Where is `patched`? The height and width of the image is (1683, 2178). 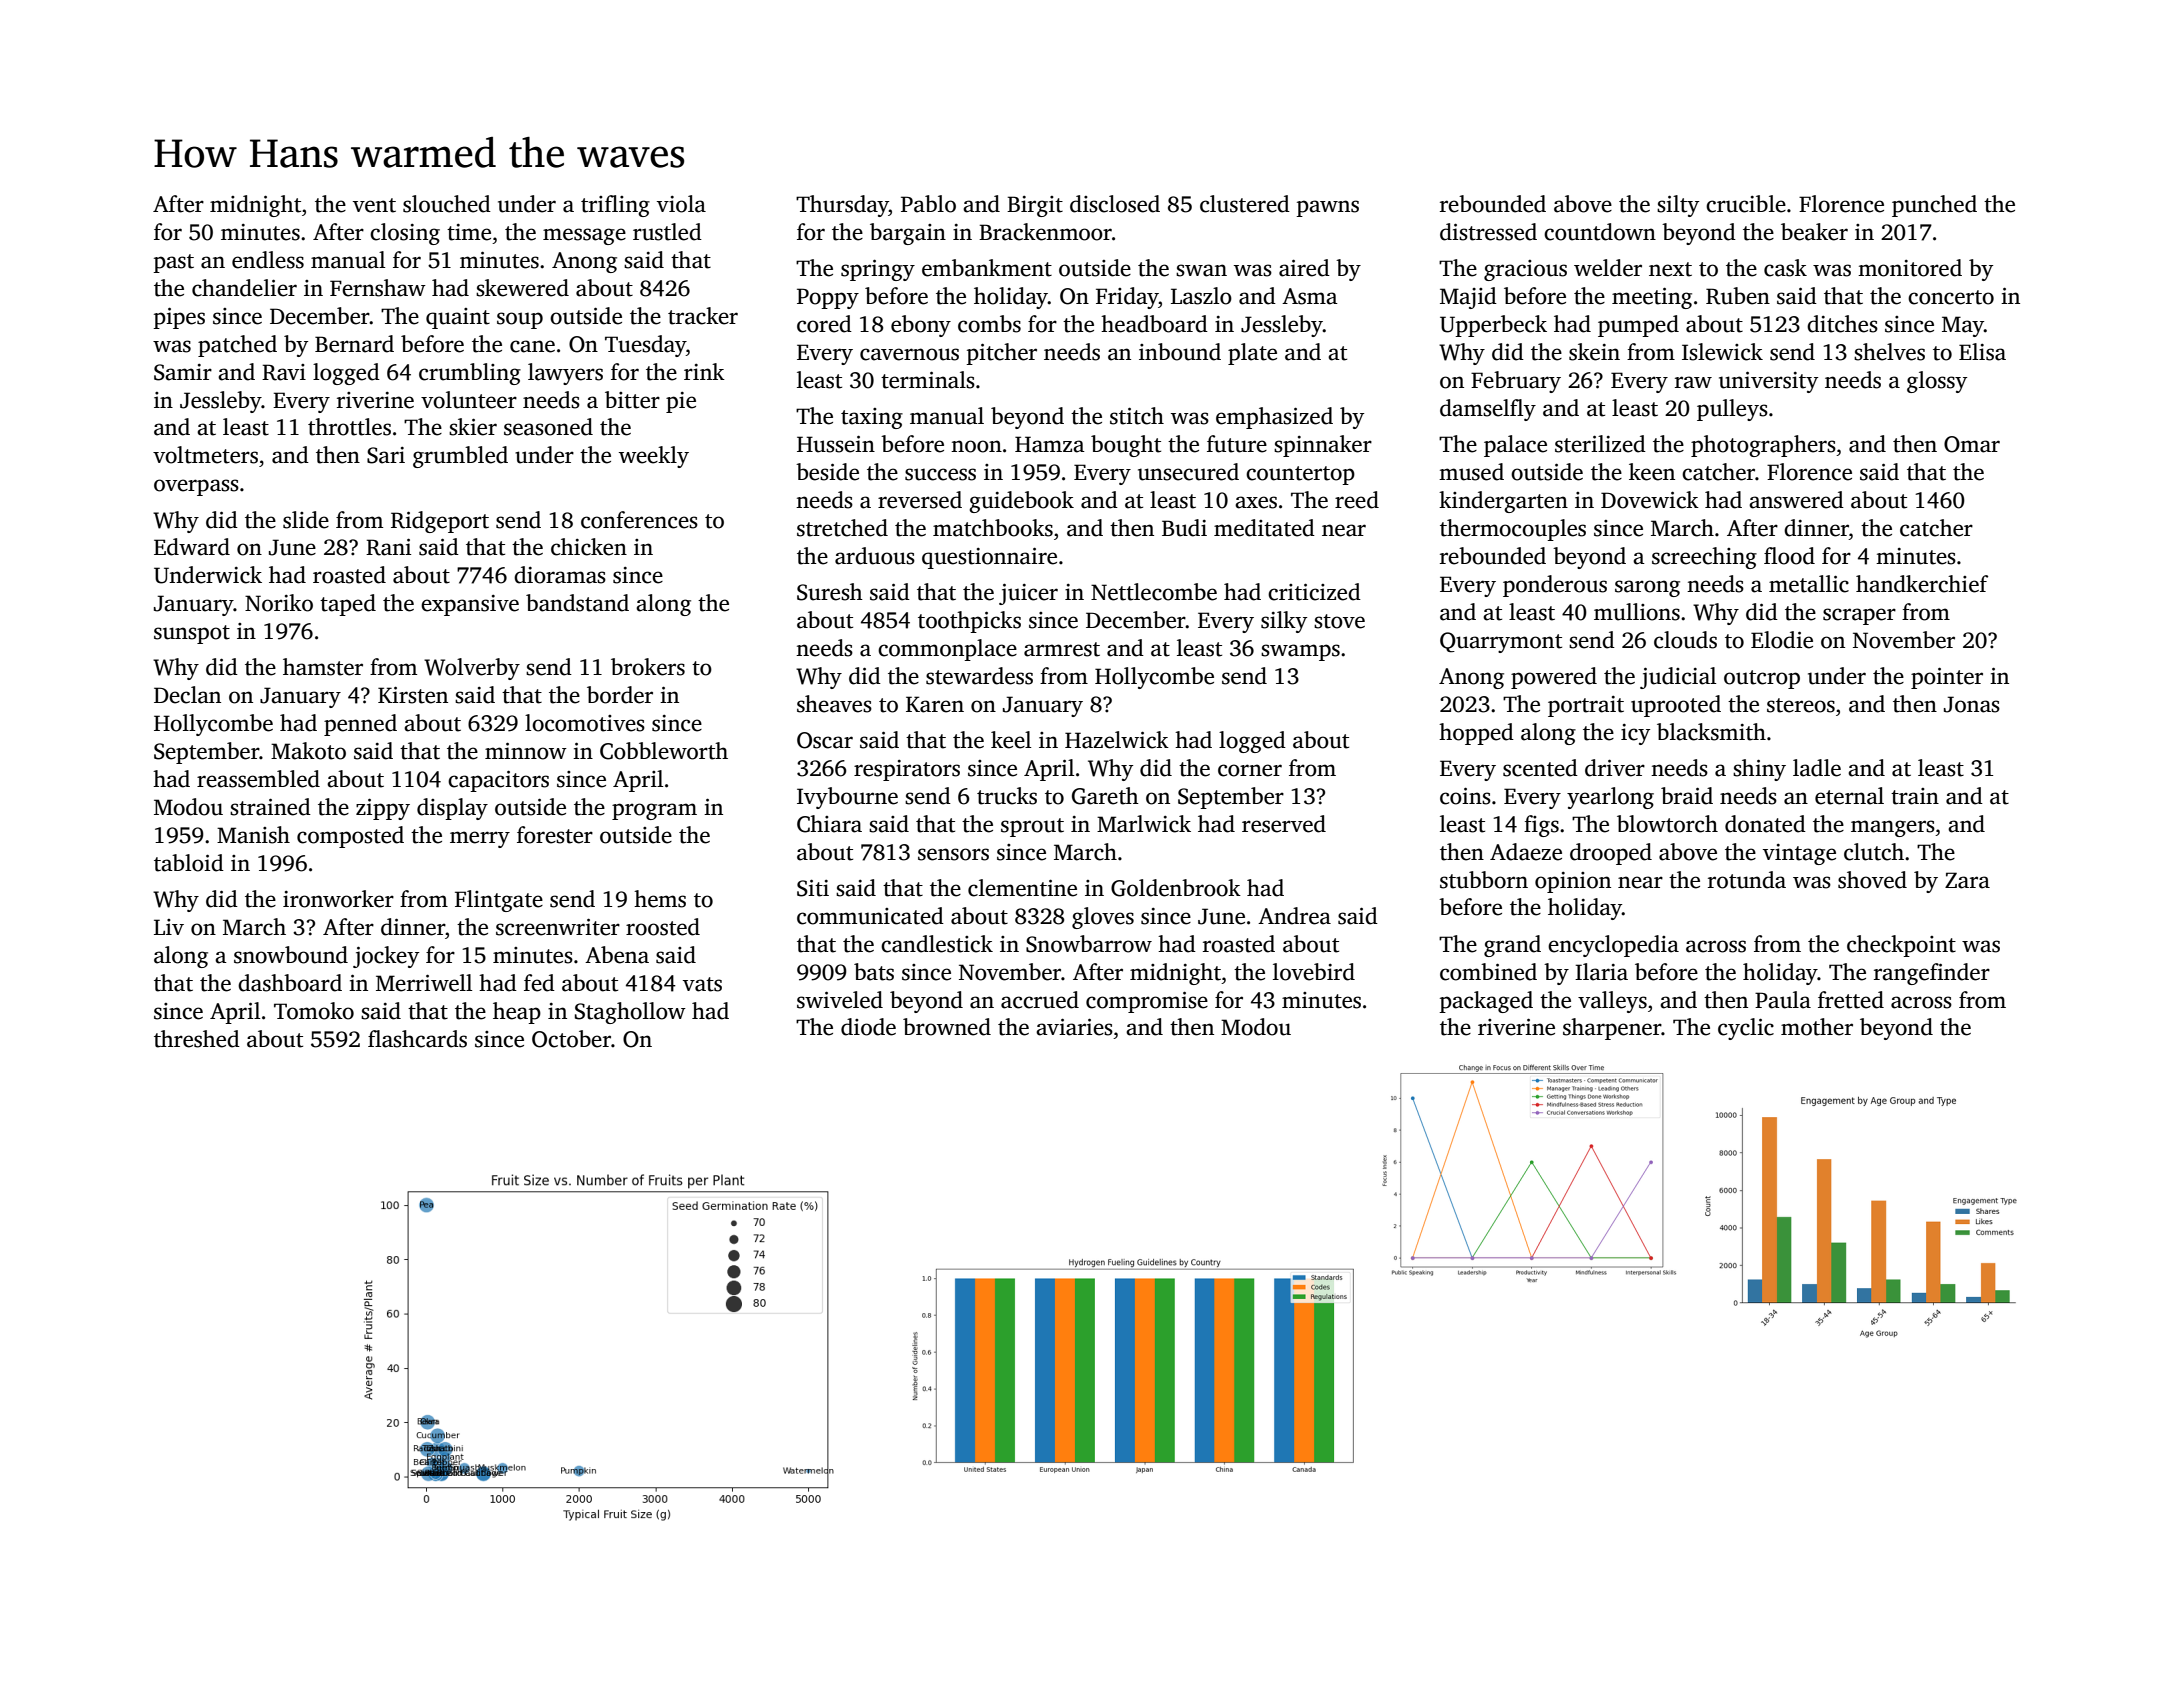
patched is located at coordinates (237, 346).
